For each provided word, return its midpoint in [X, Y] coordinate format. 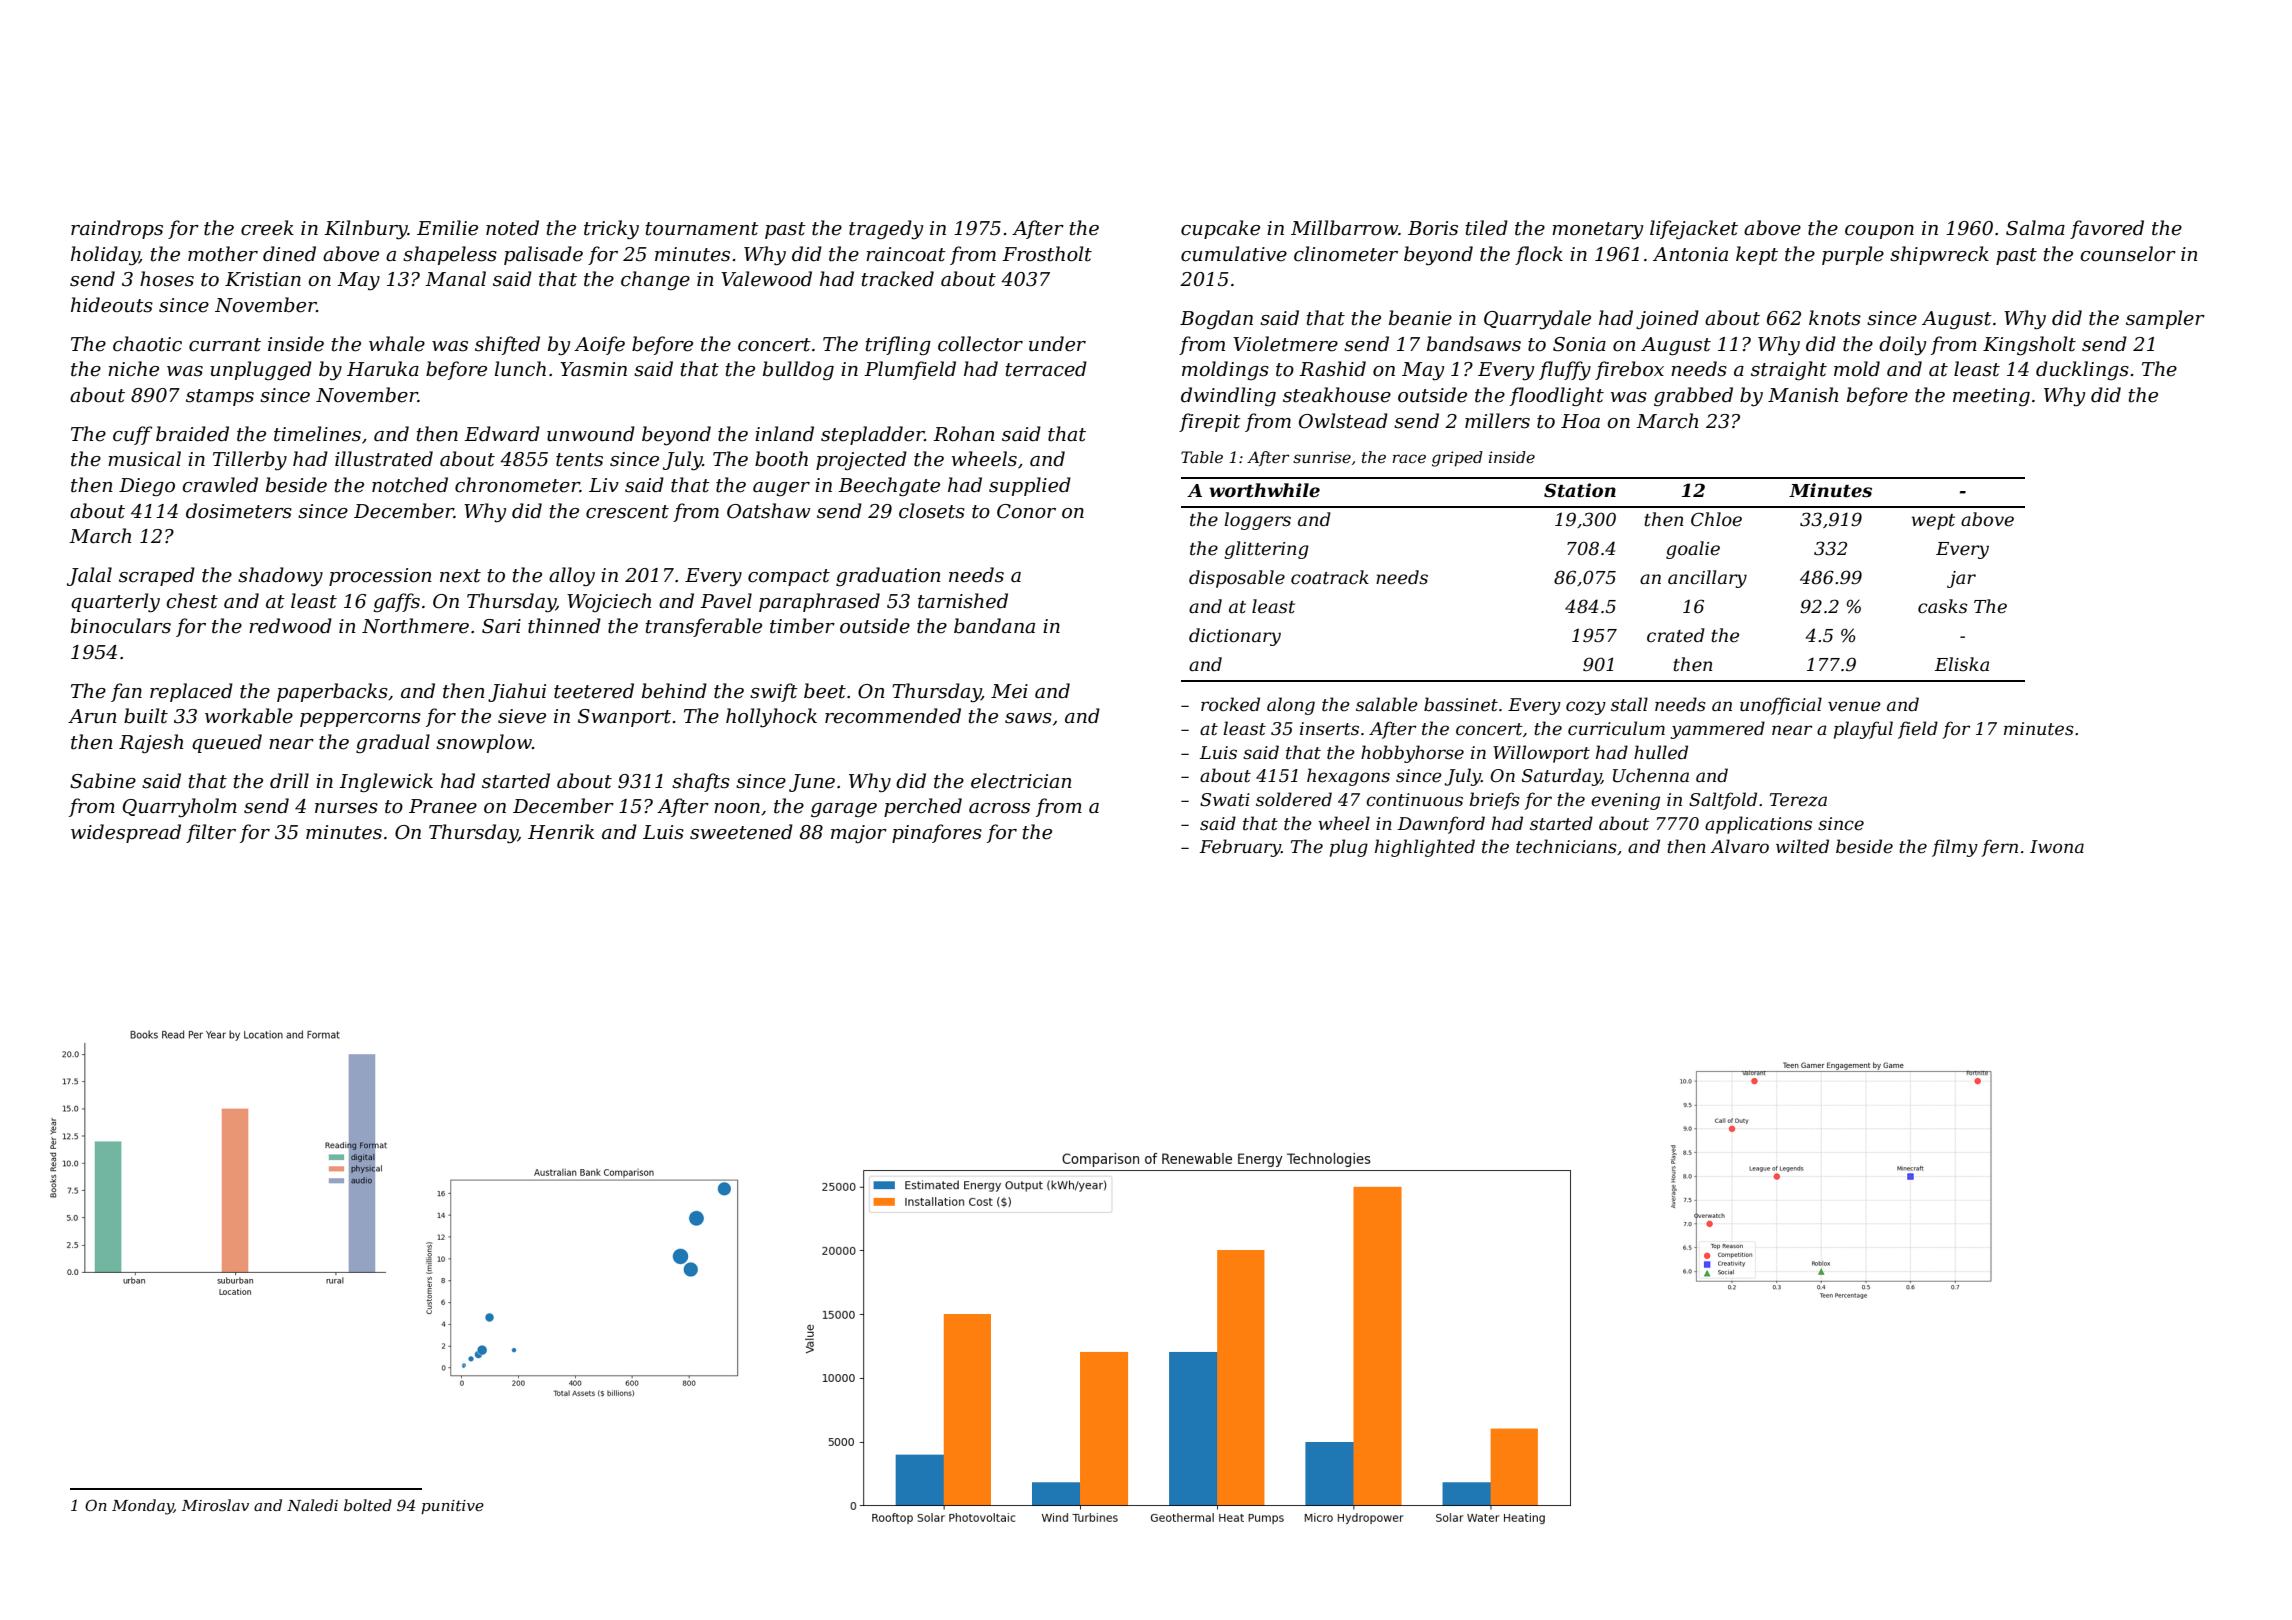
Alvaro [1739, 846]
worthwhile [1264, 490]
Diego [147, 487]
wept [1933, 522]
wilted [1802, 846]
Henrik [561, 832]
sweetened [741, 832]
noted [512, 228]
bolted [368, 1505]
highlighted [1425, 848]
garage [844, 810]
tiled [1487, 228]
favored [2107, 229]
